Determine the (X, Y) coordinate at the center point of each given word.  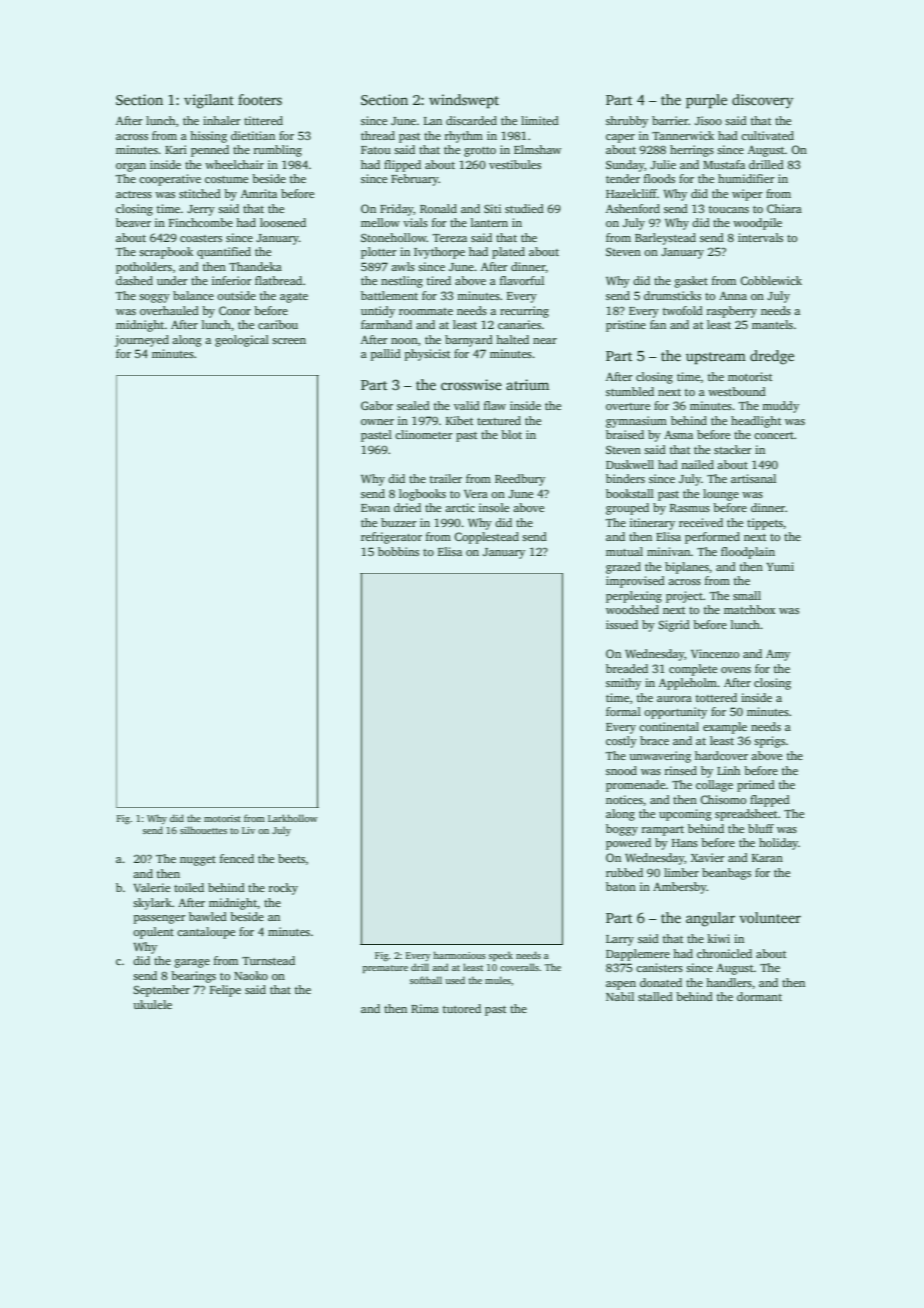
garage (192, 963)
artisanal (753, 478)
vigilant (209, 101)
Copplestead (486, 538)
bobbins (398, 551)
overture (628, 406)
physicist (427, 355)
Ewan (375, 508)
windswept (464, 101)
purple (706, 101)
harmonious (459, 955)
